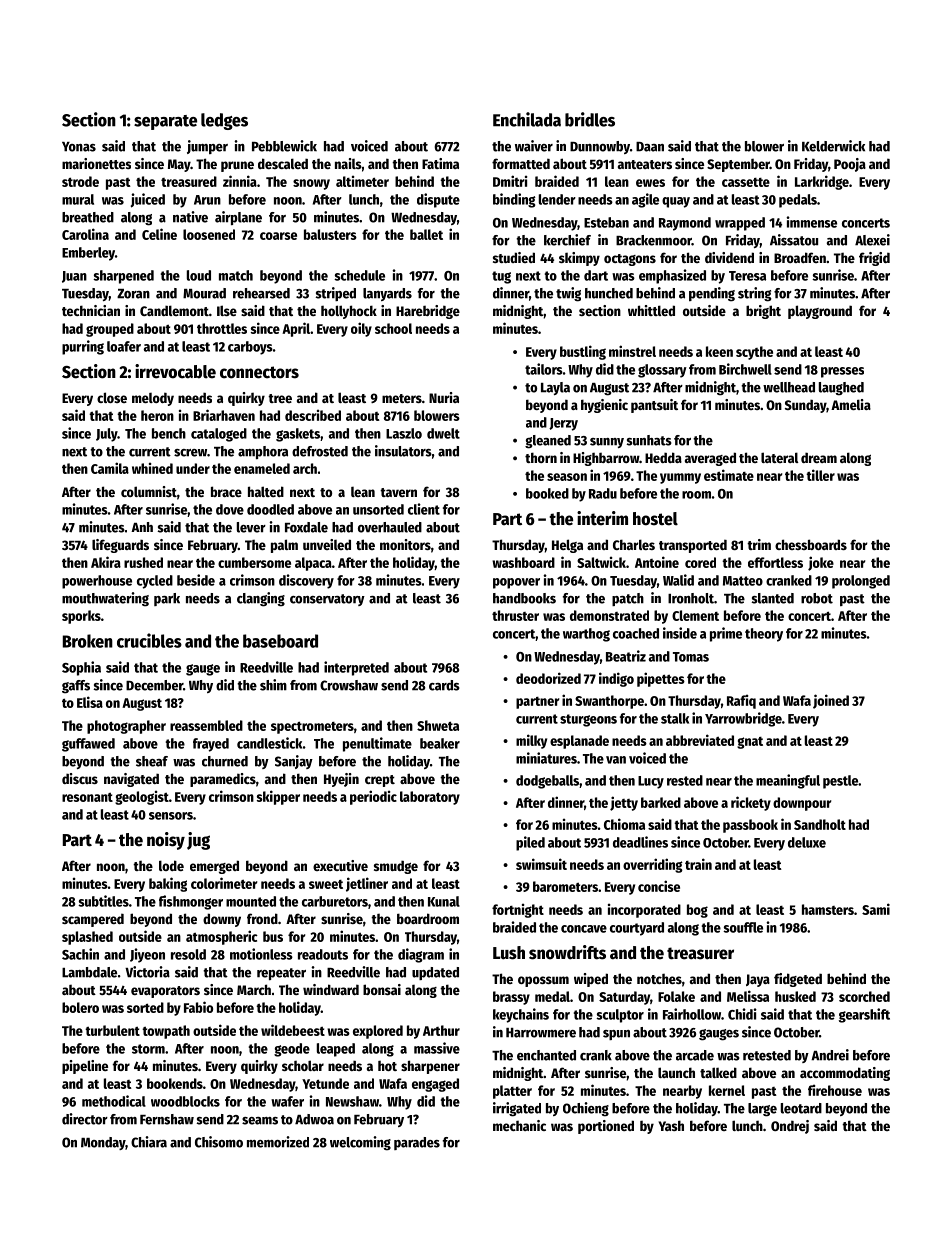 The image size is (952, 1233). I want to click on pipeline, so click(85, 1067).
